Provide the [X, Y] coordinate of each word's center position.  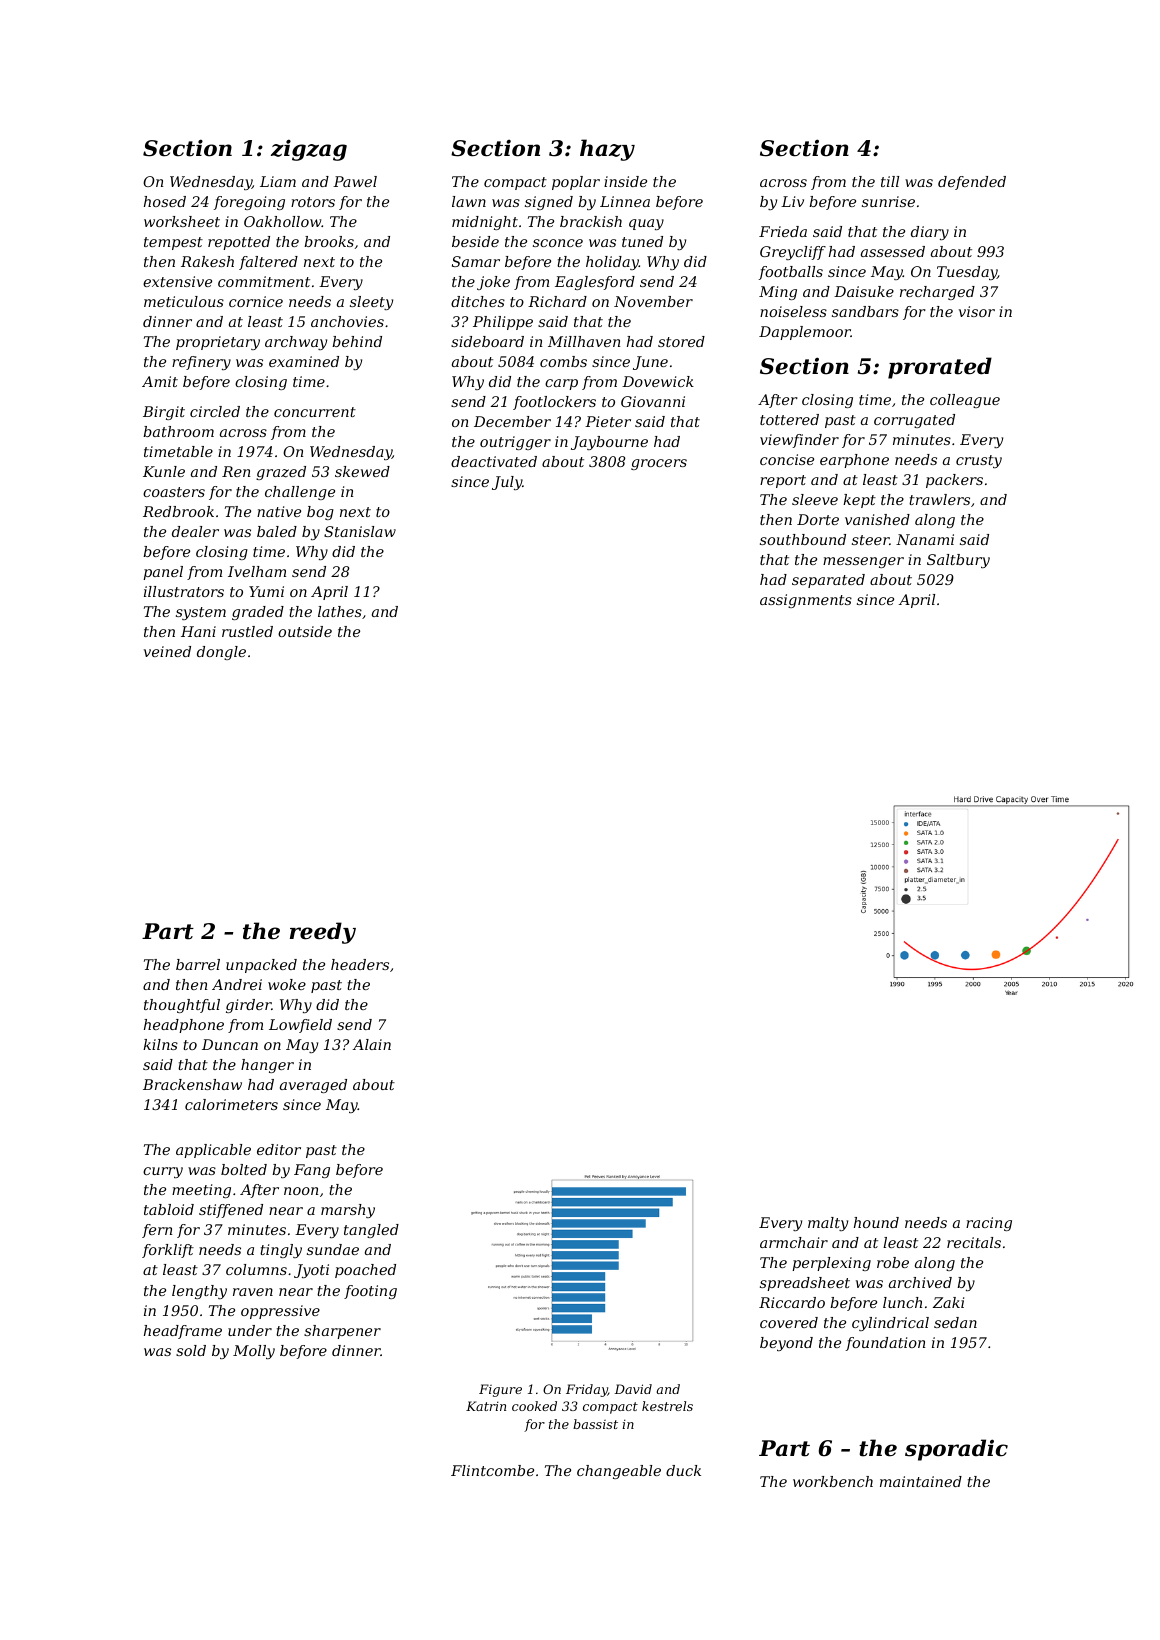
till [890, 181]
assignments [806, 601]
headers [360, 964]
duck [683, 1470]
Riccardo [792, 1302]
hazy [607, 150]
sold [191, 1350]
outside [305, 631]
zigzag [309, 150]
